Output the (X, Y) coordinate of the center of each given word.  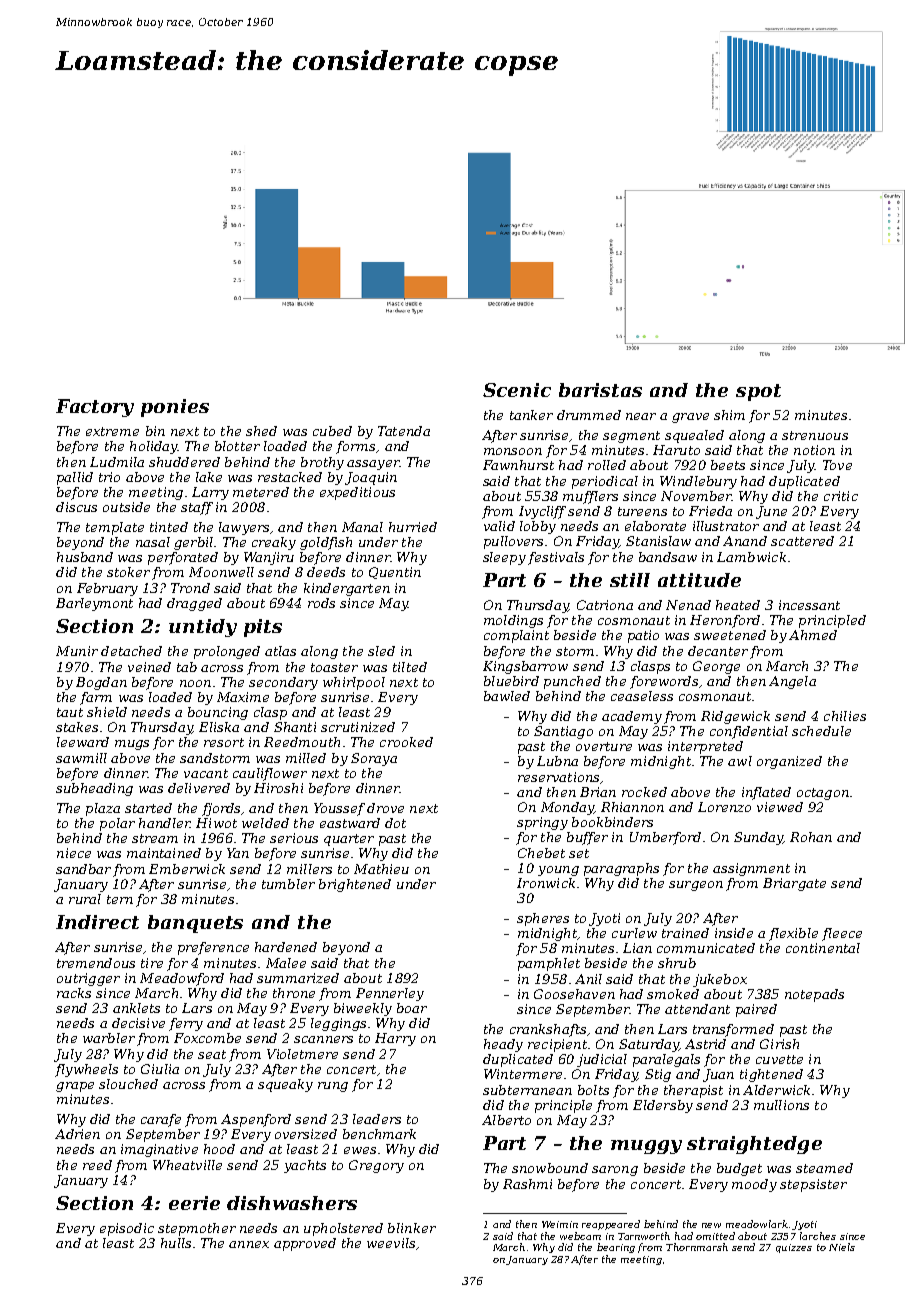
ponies (175, 408)
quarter (349, 840)
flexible (793, 934)
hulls (176, 1243)
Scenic (517, 390)
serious (294, 838)
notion (814, 450)
